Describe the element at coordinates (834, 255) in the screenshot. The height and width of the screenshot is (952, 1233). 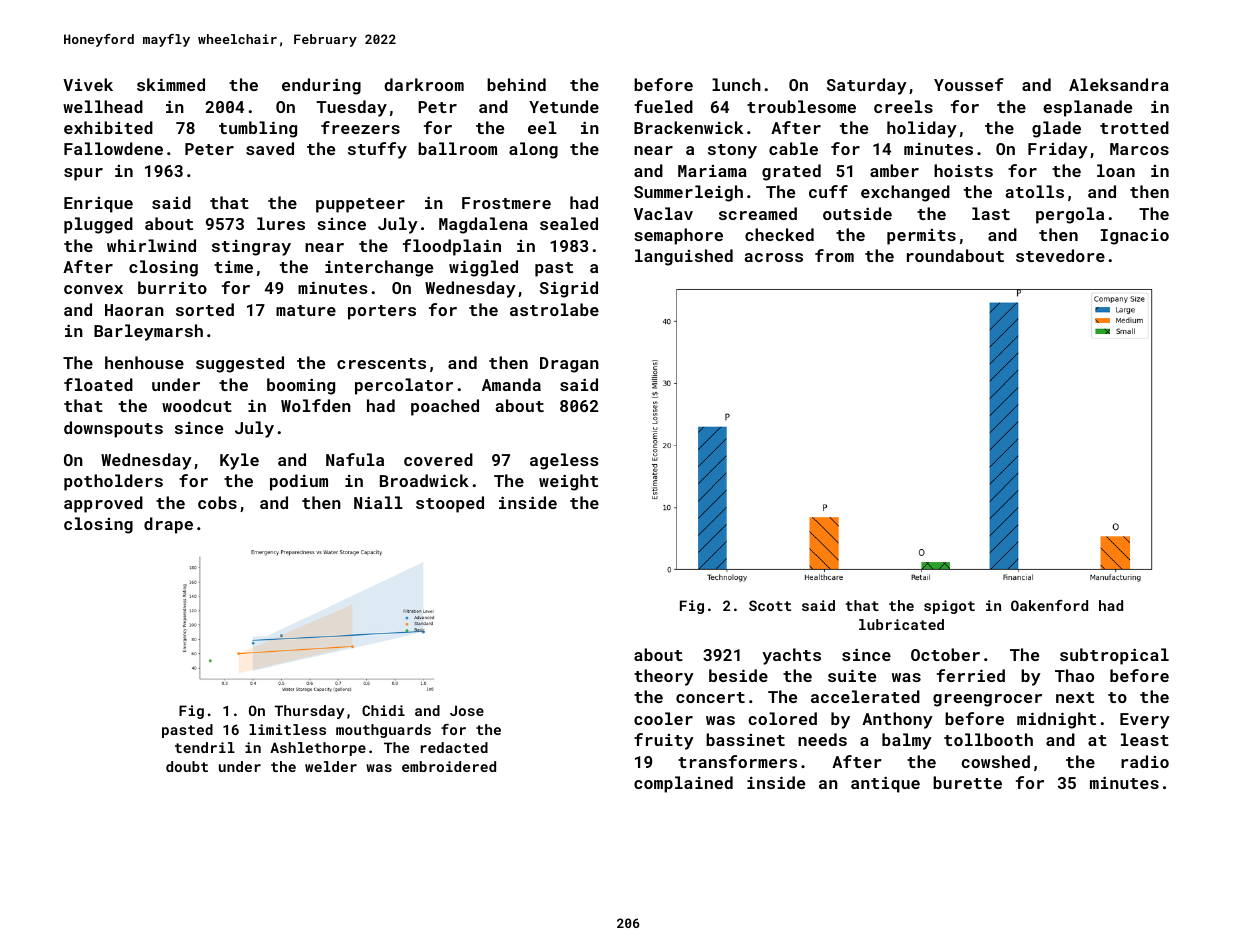
I see `from` at that location.
